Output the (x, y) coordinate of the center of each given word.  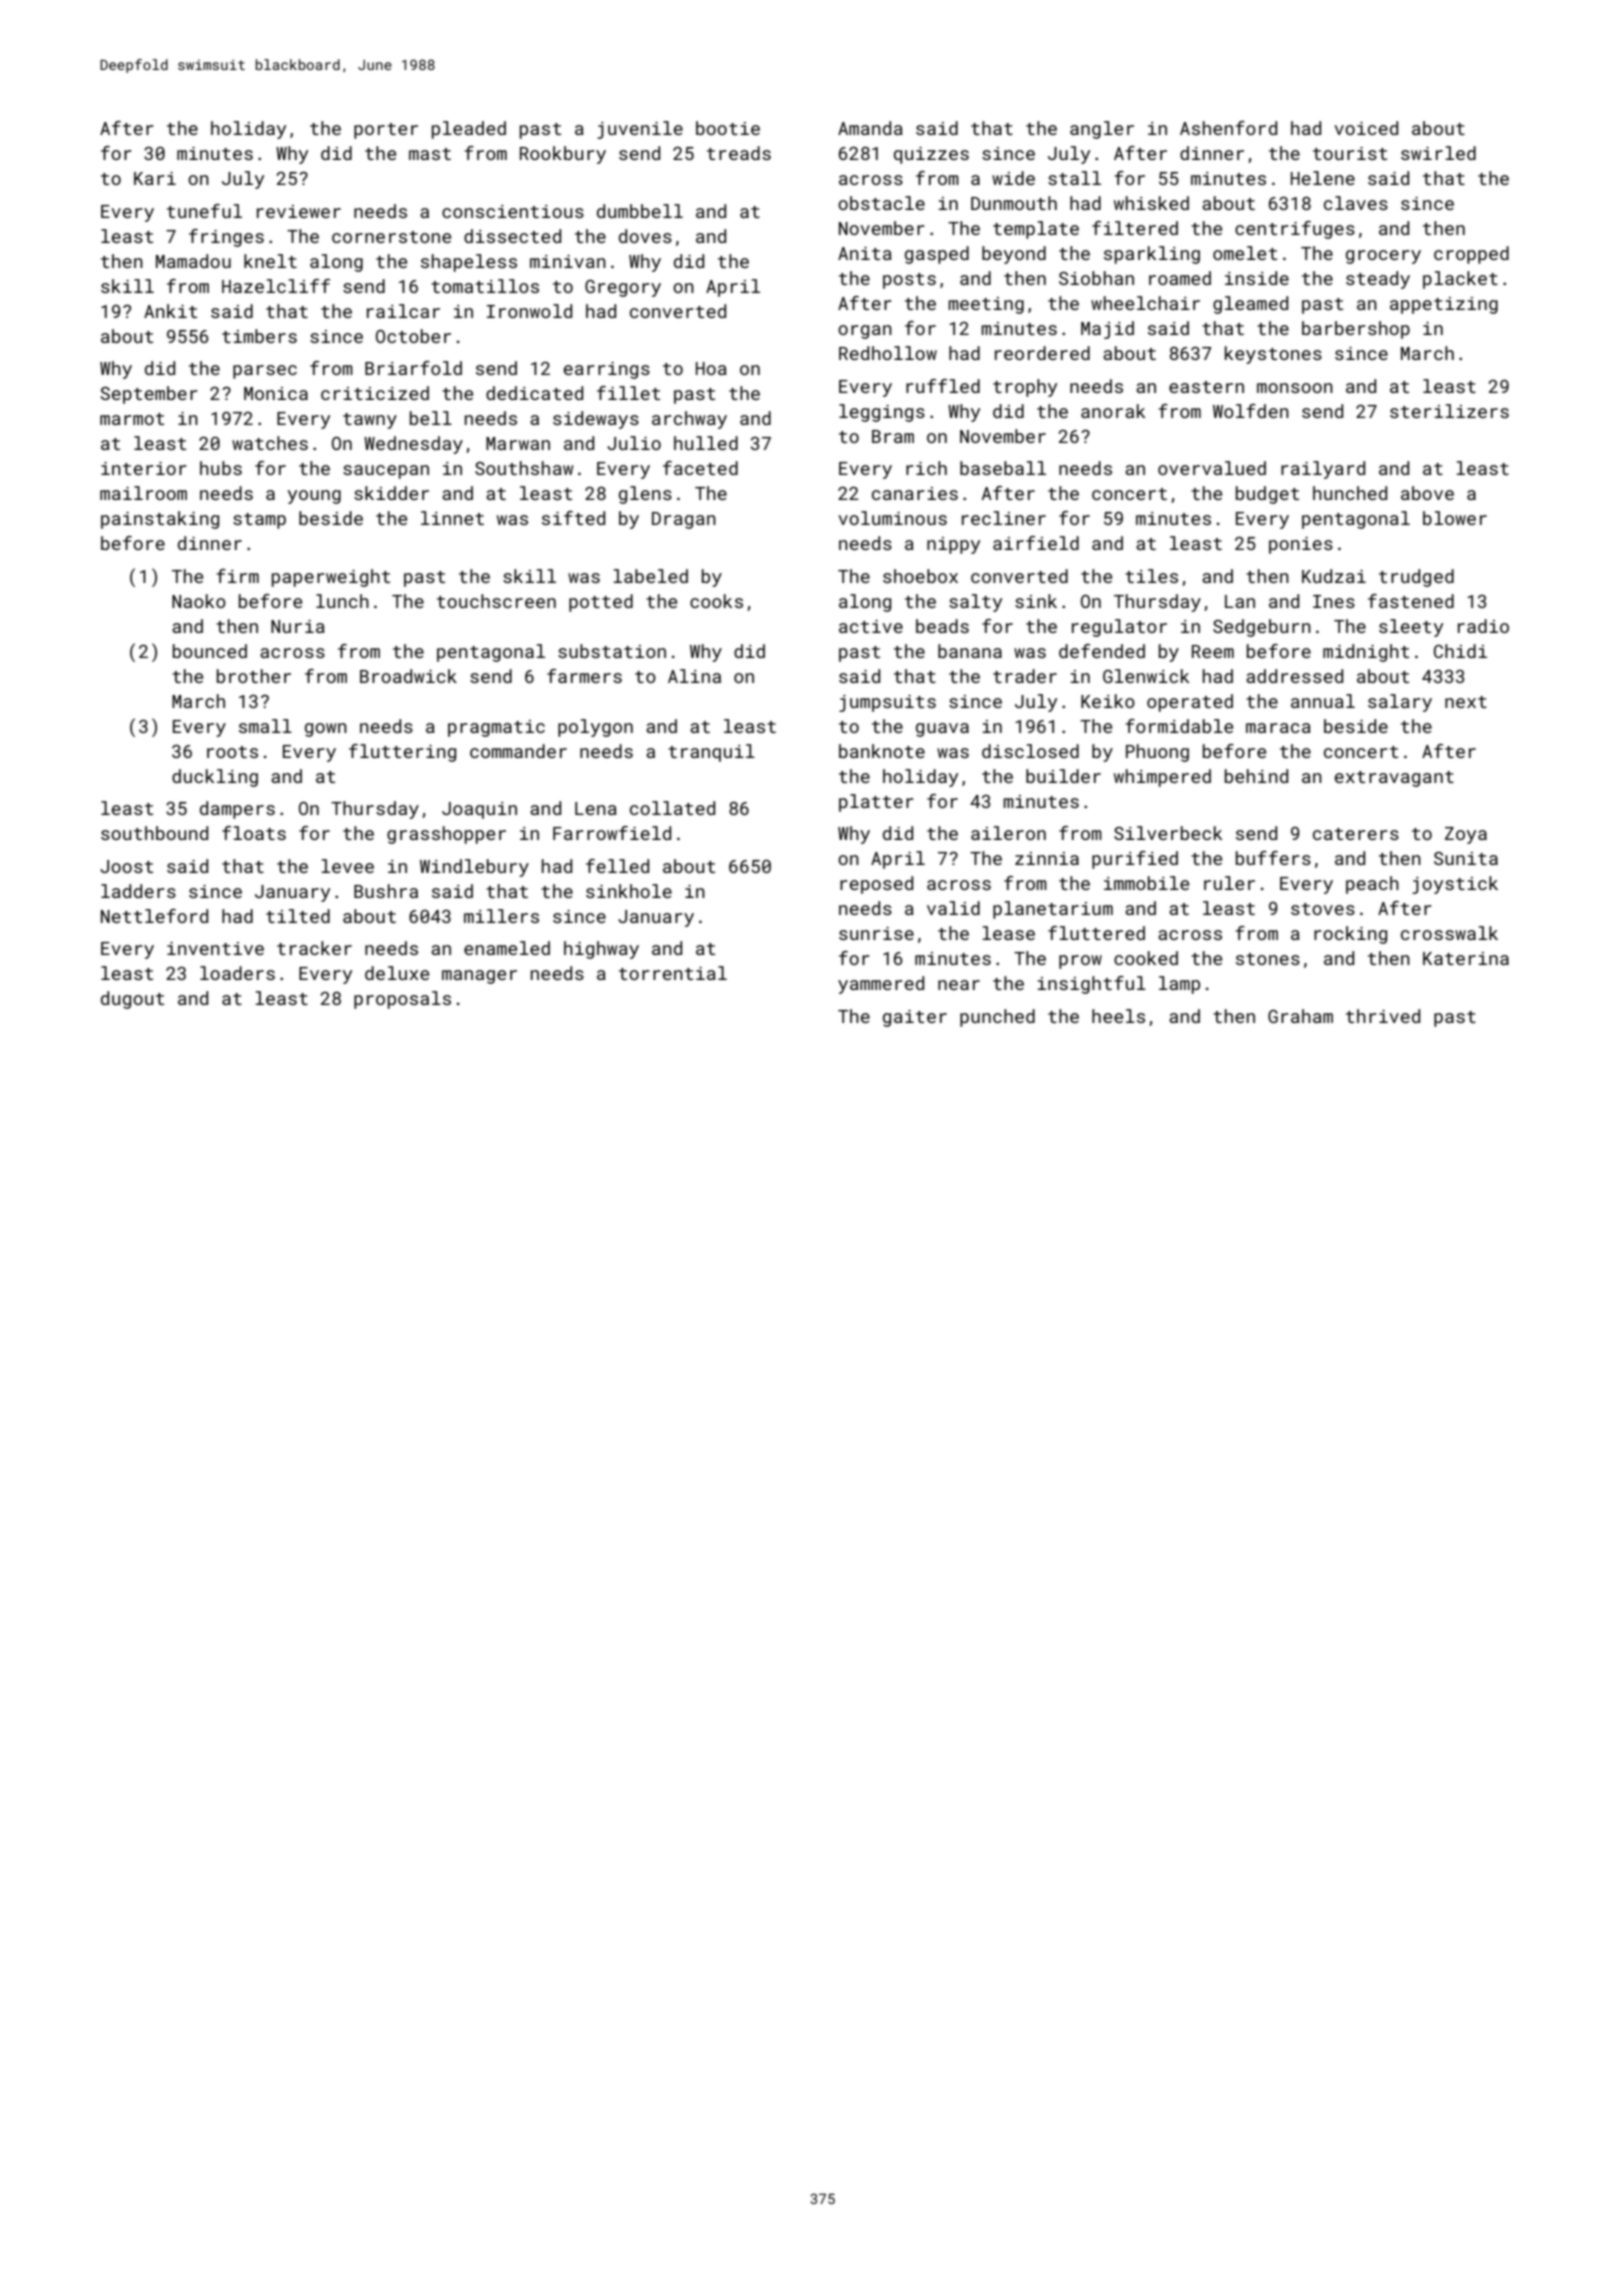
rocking (1350, 935)
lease (1008, 933)
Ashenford (1228, 128)
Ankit (170, 311)
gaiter (915, 1018)
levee (347, 866)
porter (386, 131)
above (1427, 493)
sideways (596, 420)
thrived (1383, 1016)
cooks (716, 601)
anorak (1113, 411)
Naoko (199, 601)
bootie (728, 128)
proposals (402, 1000)
